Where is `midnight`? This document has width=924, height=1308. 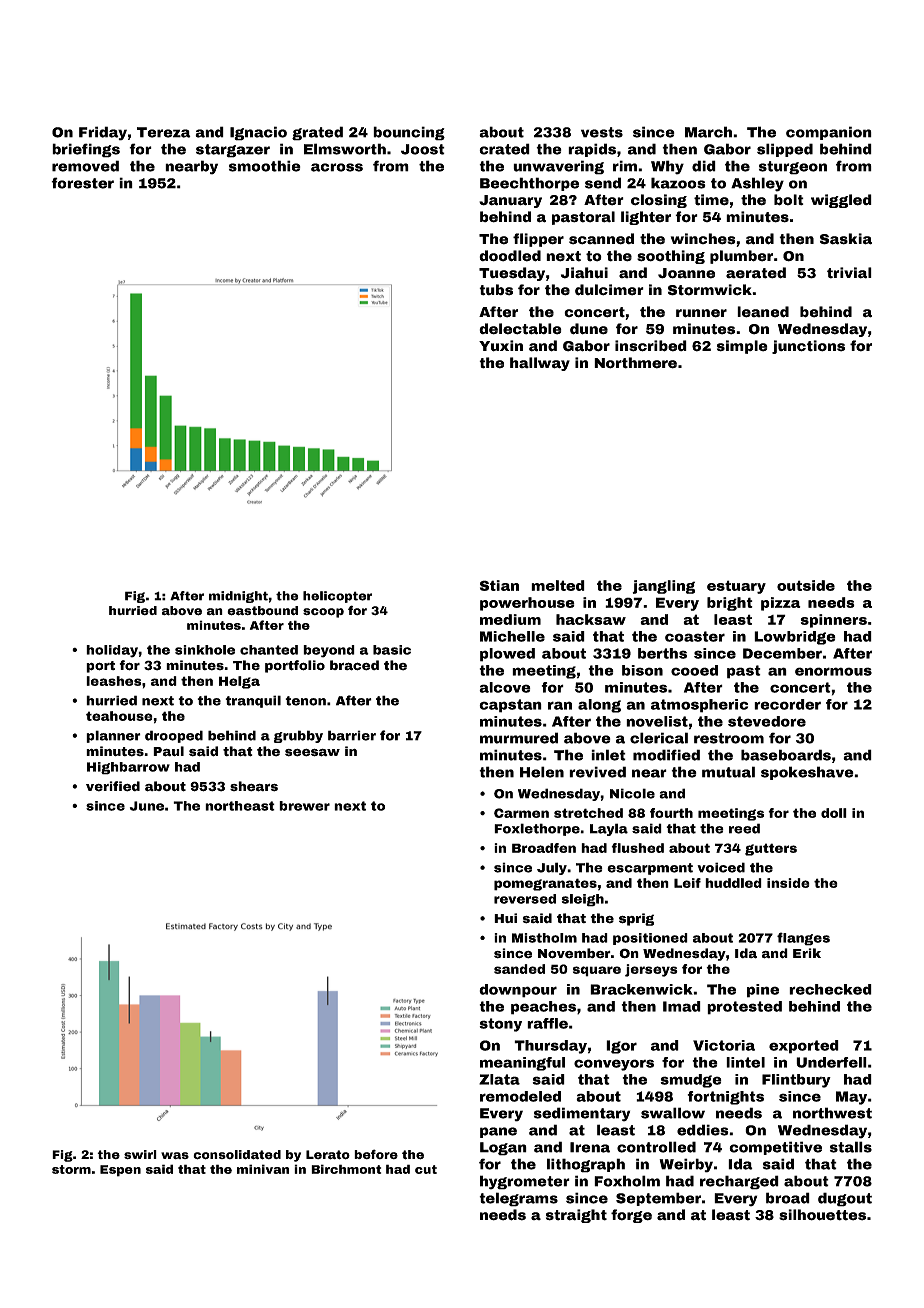
midnight is located at coordinates (238, 597).
